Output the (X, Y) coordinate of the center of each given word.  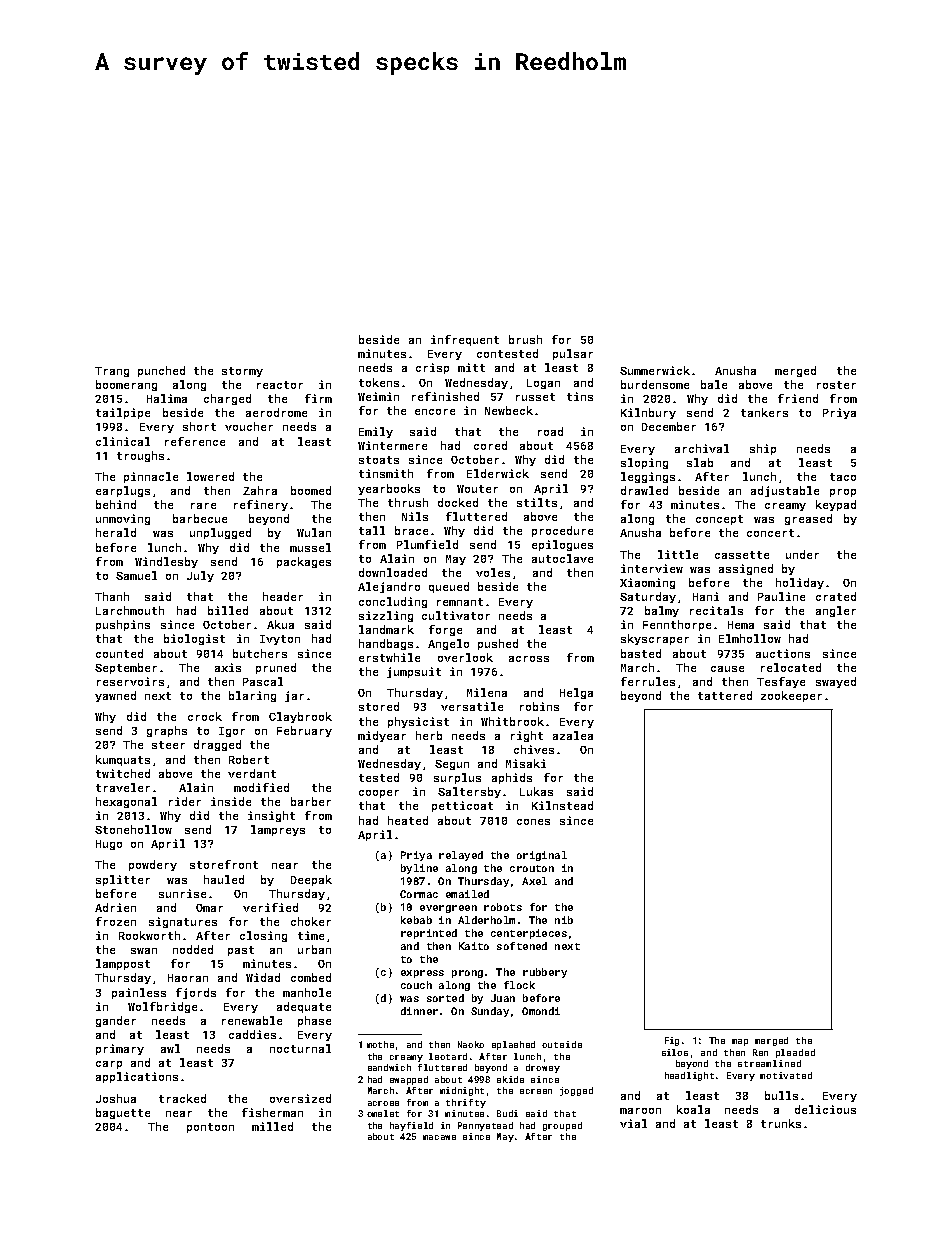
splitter (123, 880)
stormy (242, 372)
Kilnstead (562, 805)
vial (633, 1123)
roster (836, 385)
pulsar (573, 354)
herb (429, 735)
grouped (562, 1126)
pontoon (210, 1128)
